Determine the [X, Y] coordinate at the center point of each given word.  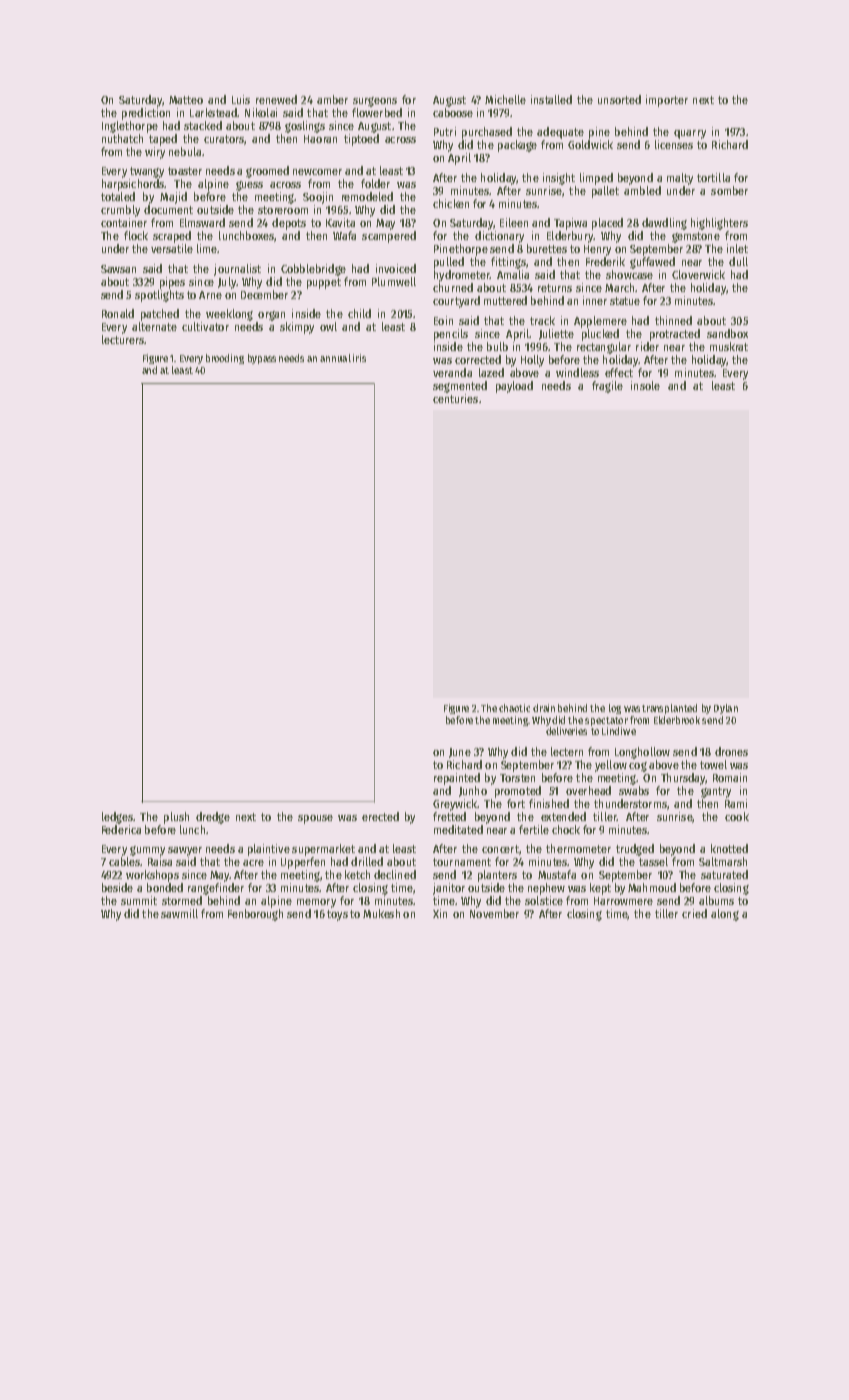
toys [337, 915]
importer [667, 101]
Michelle [505, 99]
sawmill [179, 913]
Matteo [186, 100]
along [725, 915]
